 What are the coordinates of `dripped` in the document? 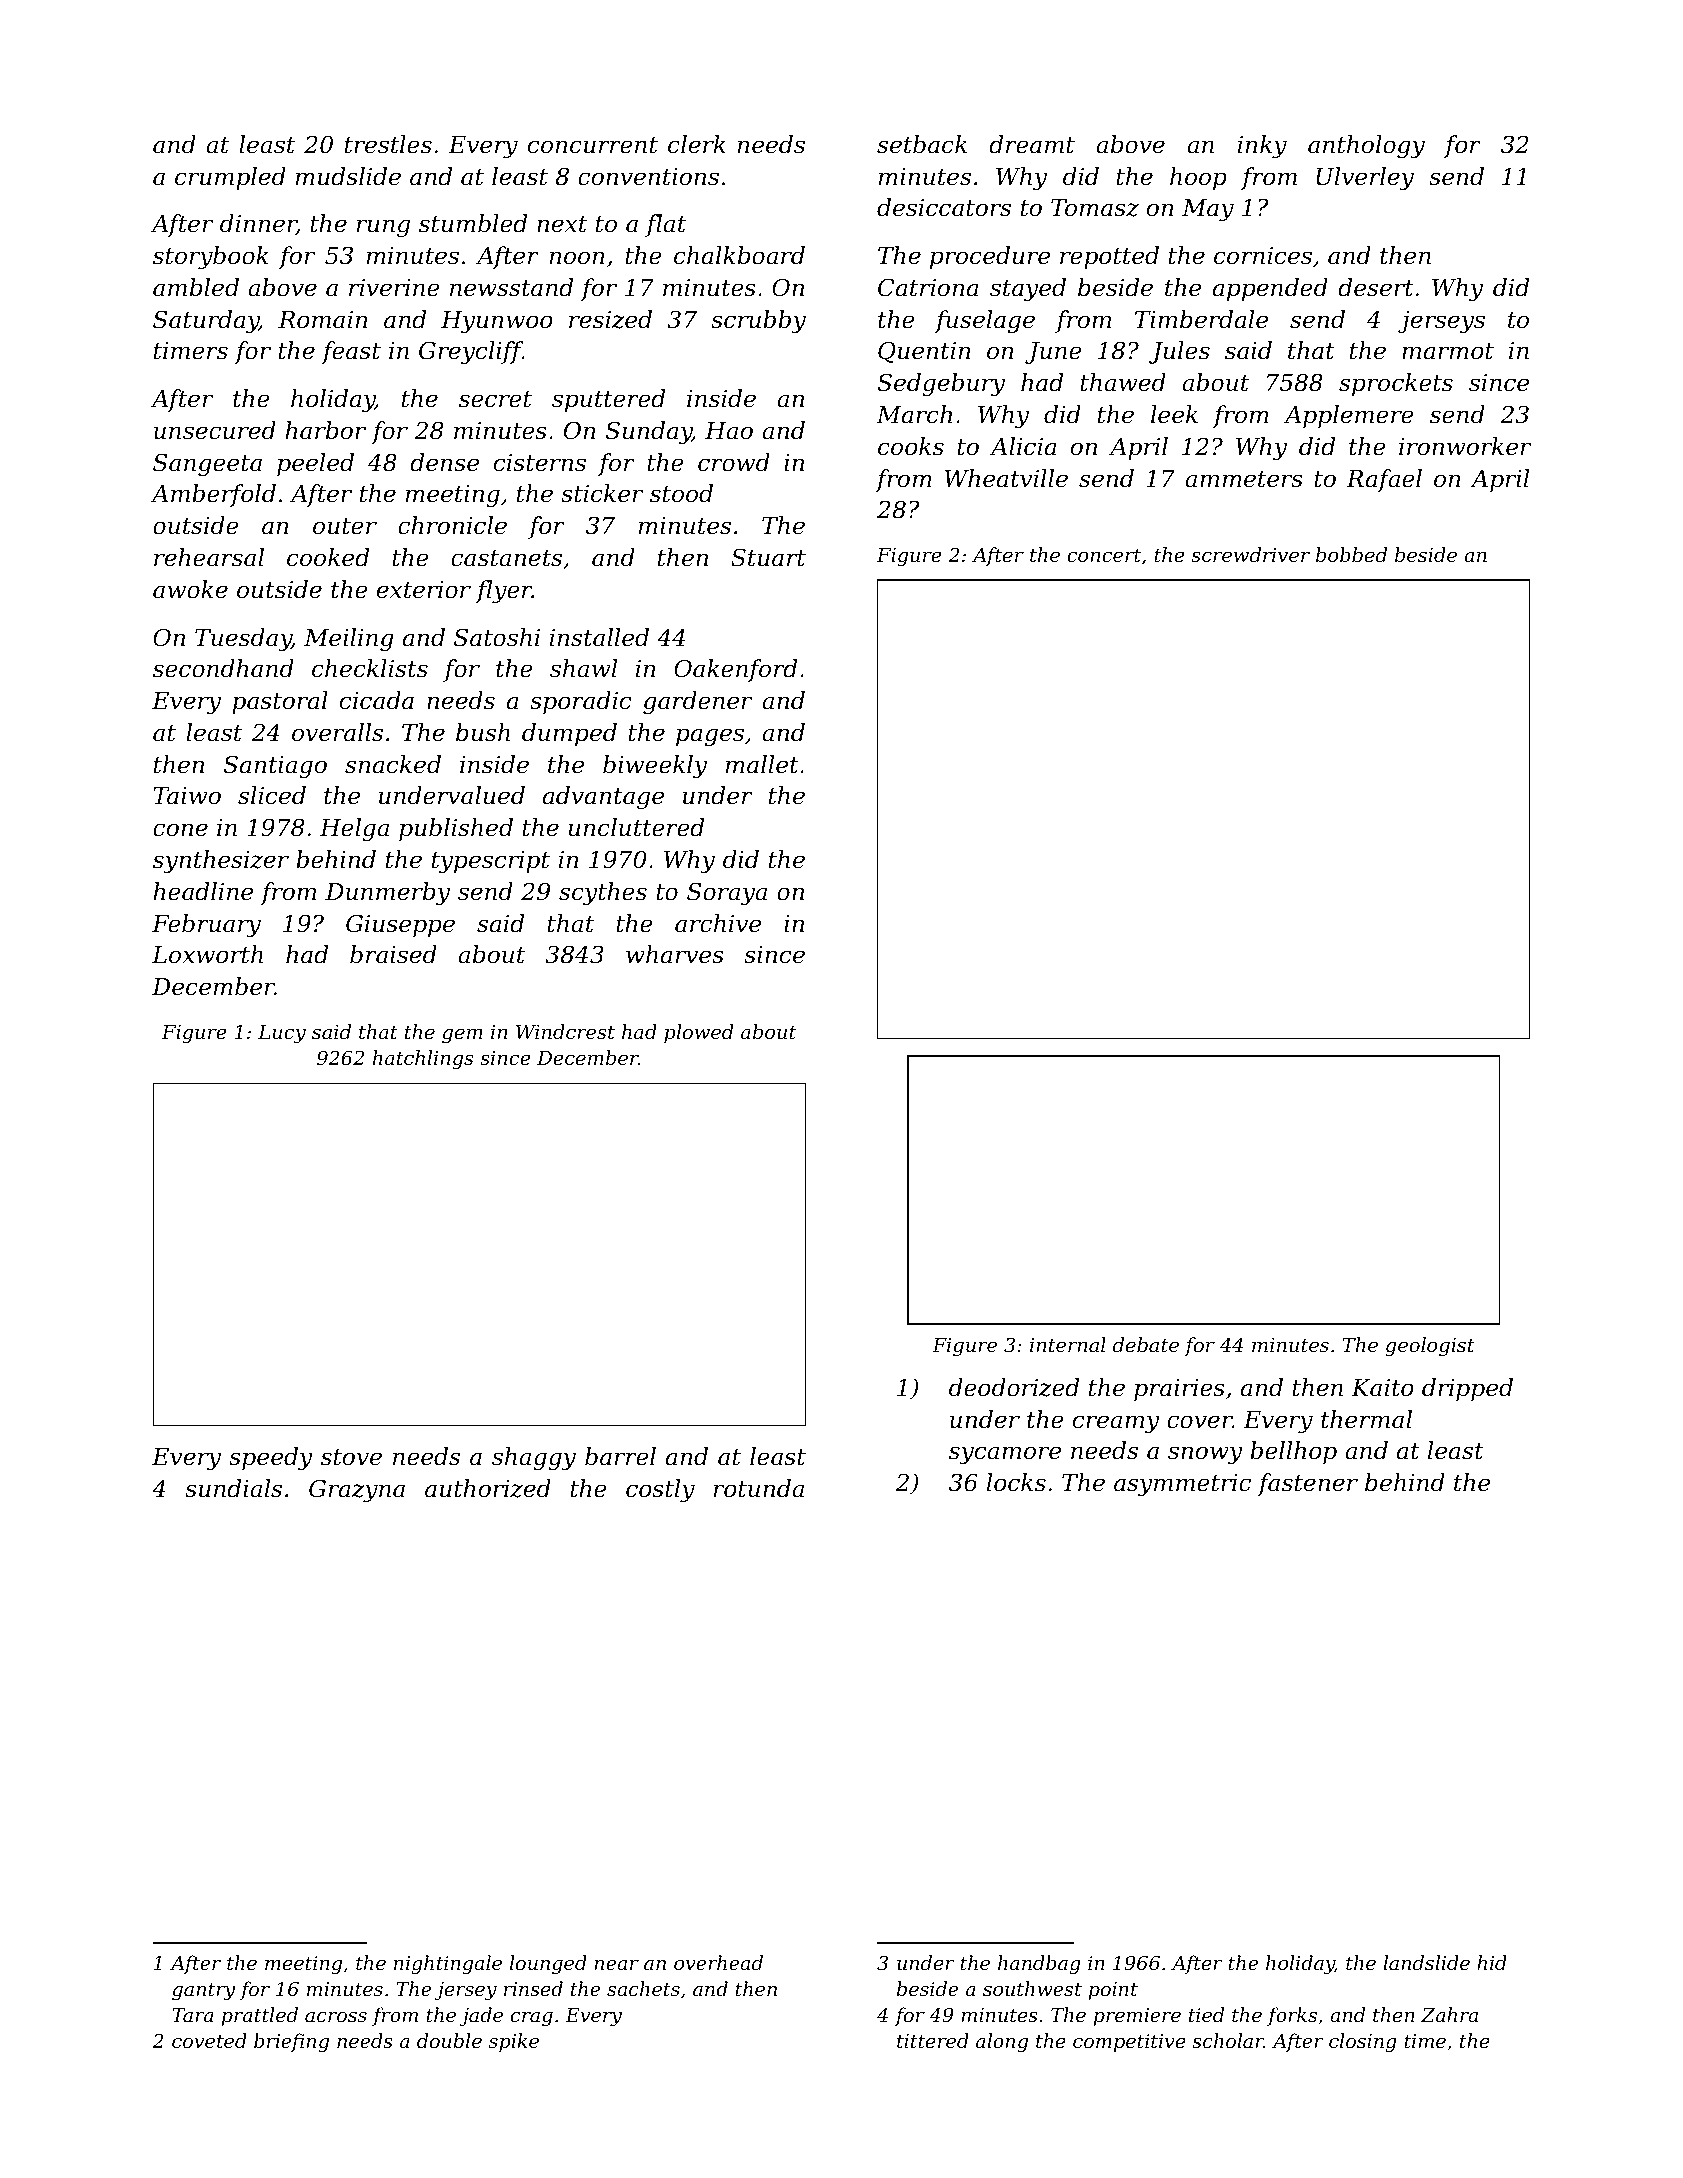 It's located at (1467, 1389).
